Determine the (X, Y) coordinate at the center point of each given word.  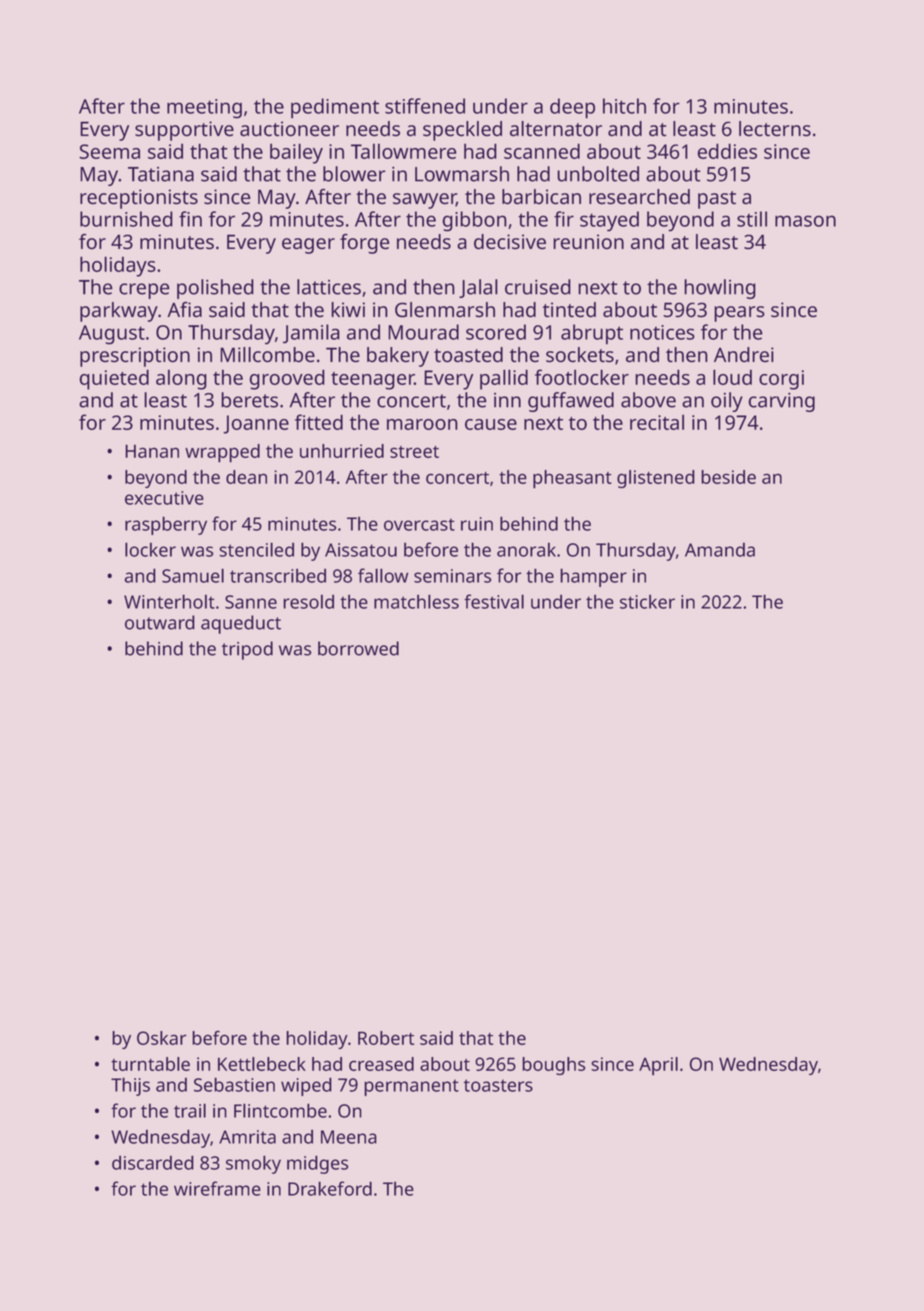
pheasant (572, 479)
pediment (335, 108)
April (658, 1066)
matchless (416, 601)
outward (160, 622)
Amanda (720, 549)
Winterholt (169, 601)
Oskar (162, 1038)
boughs (553, 1066)
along (181, 379)
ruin (477, 524)
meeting (204, 109)
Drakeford (330, 1188)
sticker (647, 601)
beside (728, 477)
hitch (624, 106)
